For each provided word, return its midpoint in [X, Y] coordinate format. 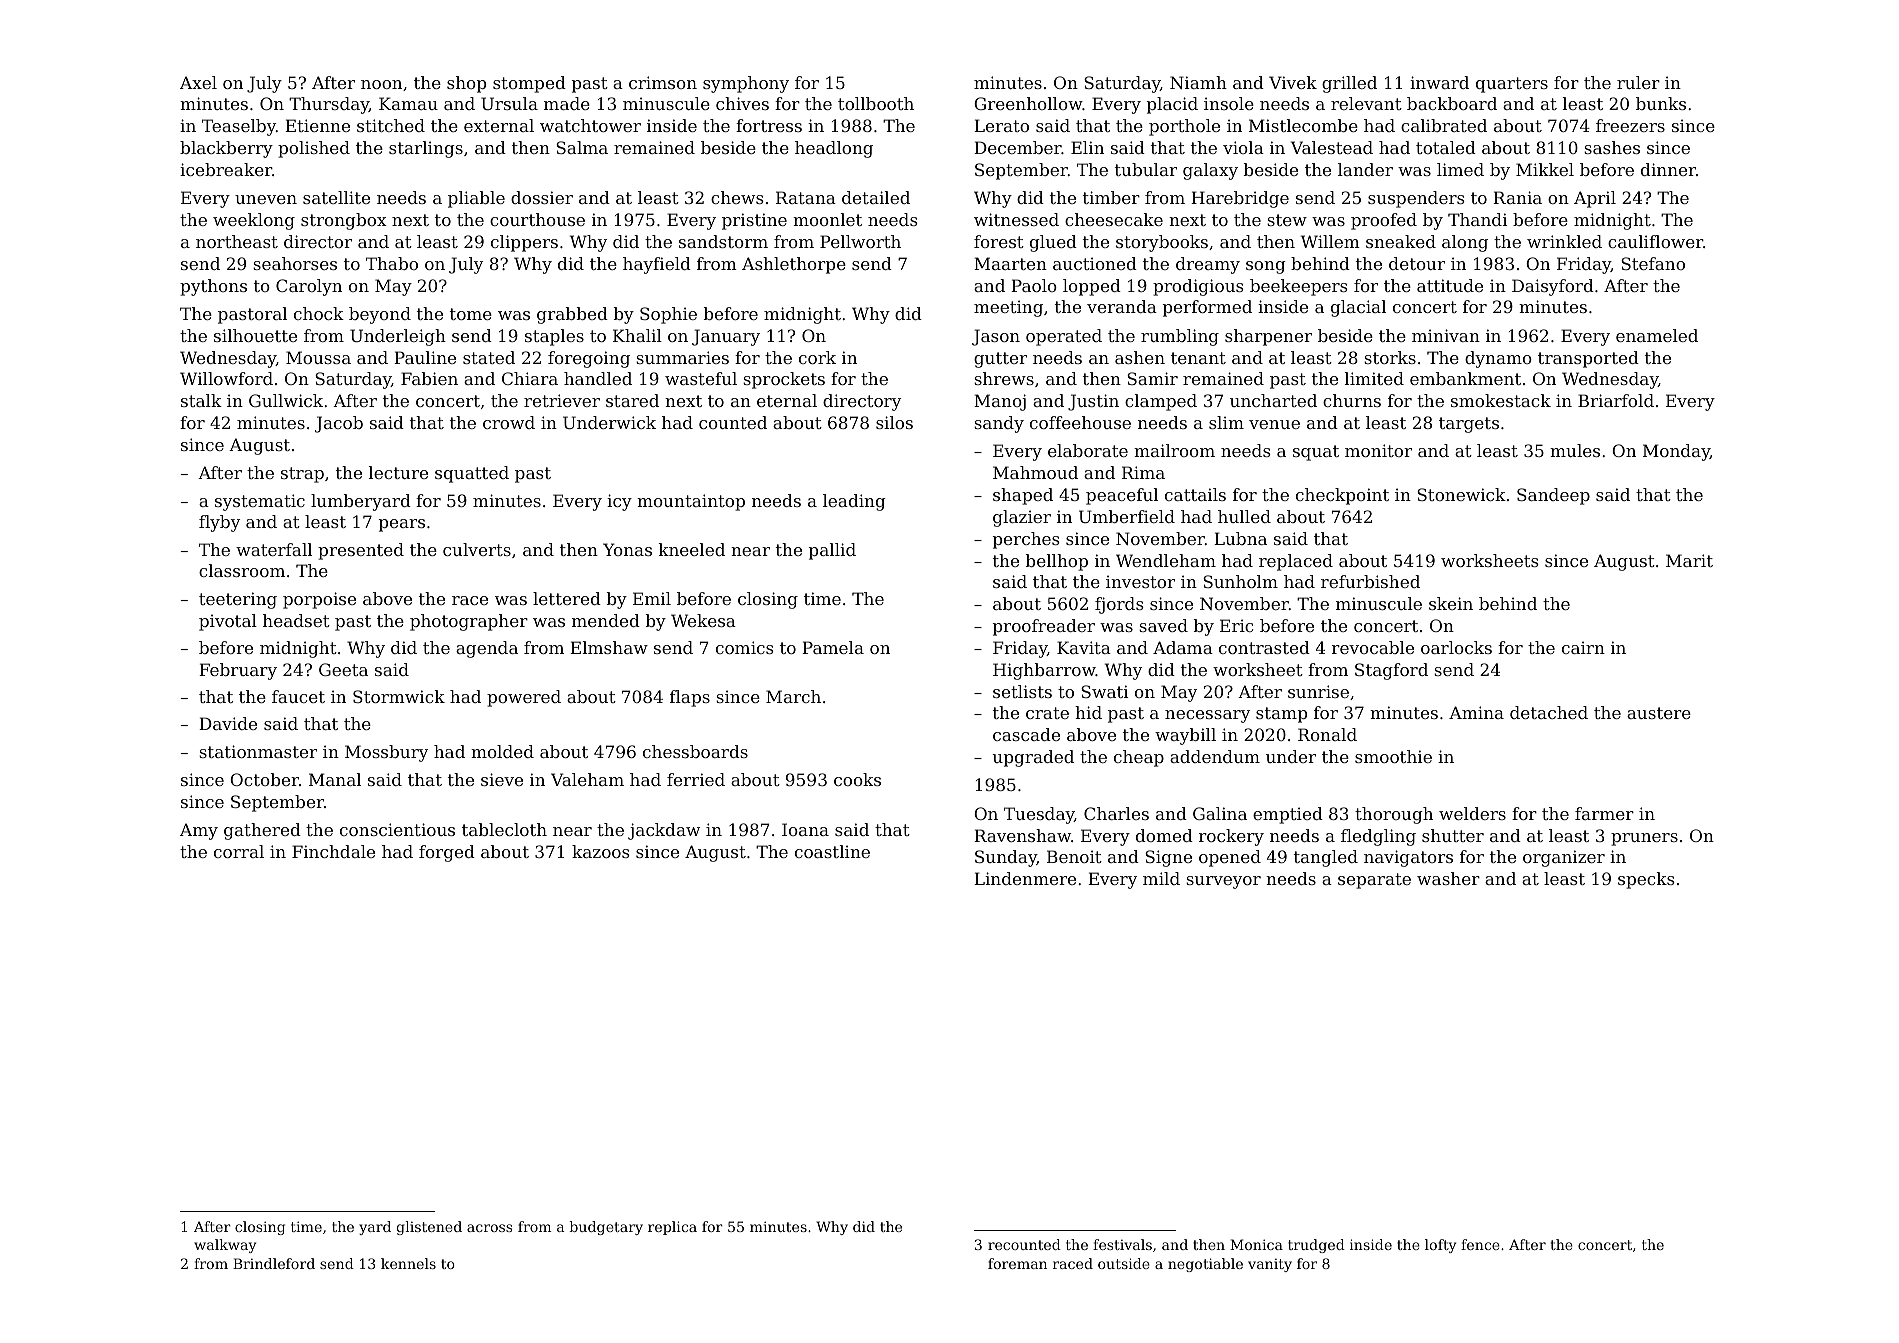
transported [1588, 359]
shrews [1004, 378]
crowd [509, 422]
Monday [1676, 452]
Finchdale [333, 851]
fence [1480, 1244]
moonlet [827, 219]
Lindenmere [1025, 878]
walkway [225, 1246]
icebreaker [226, 169]
